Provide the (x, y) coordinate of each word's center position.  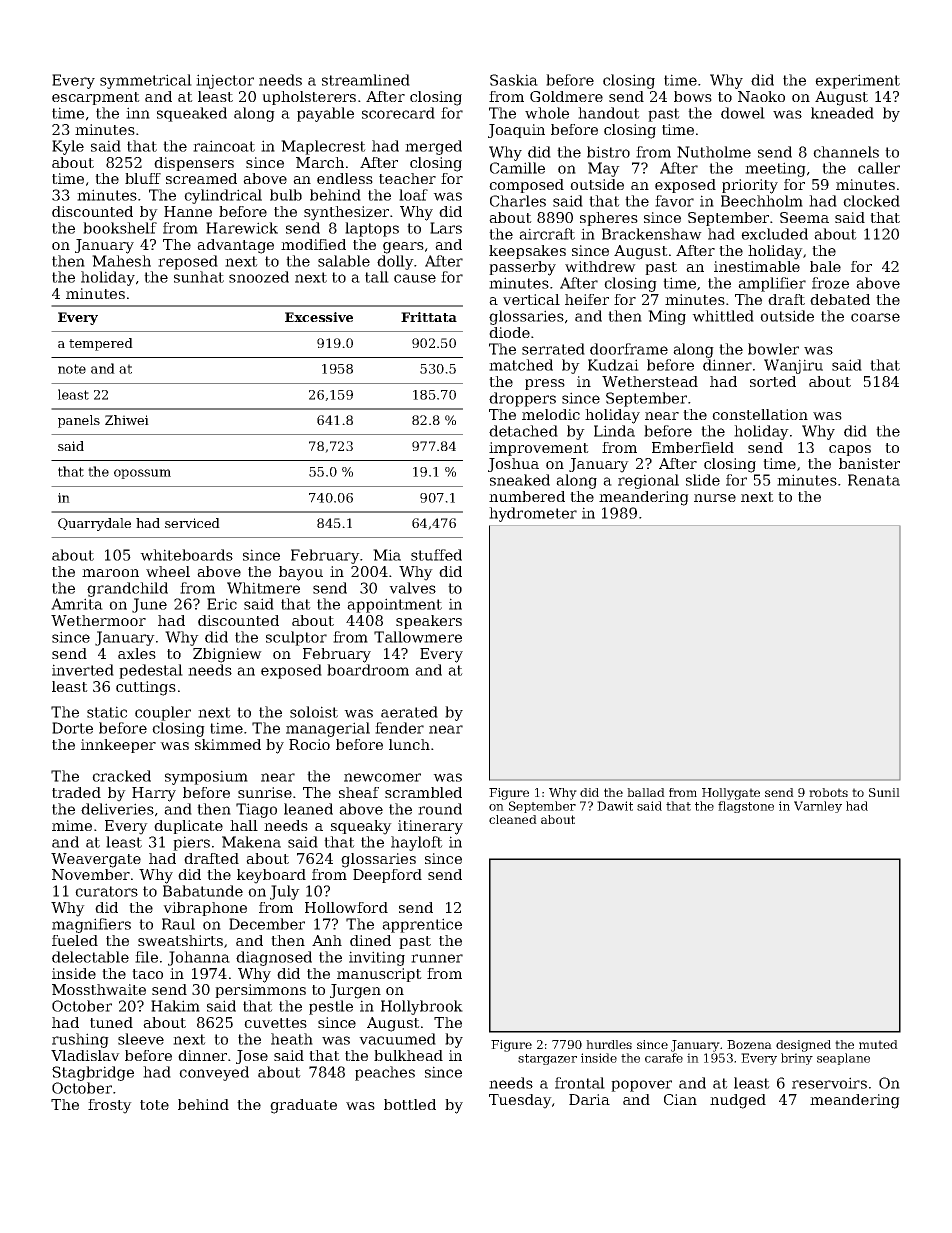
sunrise (265, 792)
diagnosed (274, 958)
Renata (874, 480)
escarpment (96, 98)
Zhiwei (127, 420)
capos (850, 450)
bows (693, 96)
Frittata (429, 317)
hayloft (417, 843)
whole (547, 113)
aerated (409, 712)
